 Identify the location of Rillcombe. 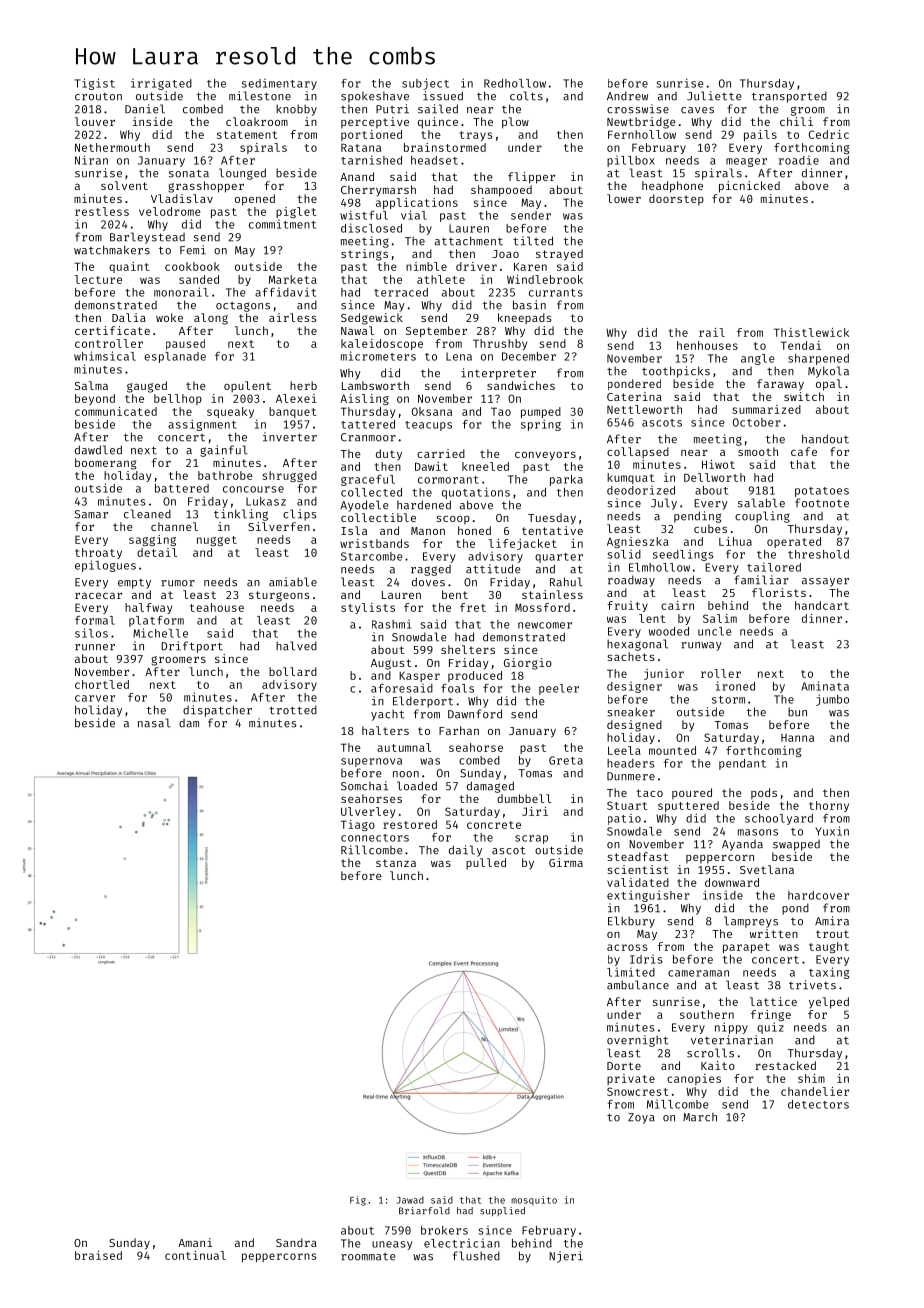
(372, 850).
